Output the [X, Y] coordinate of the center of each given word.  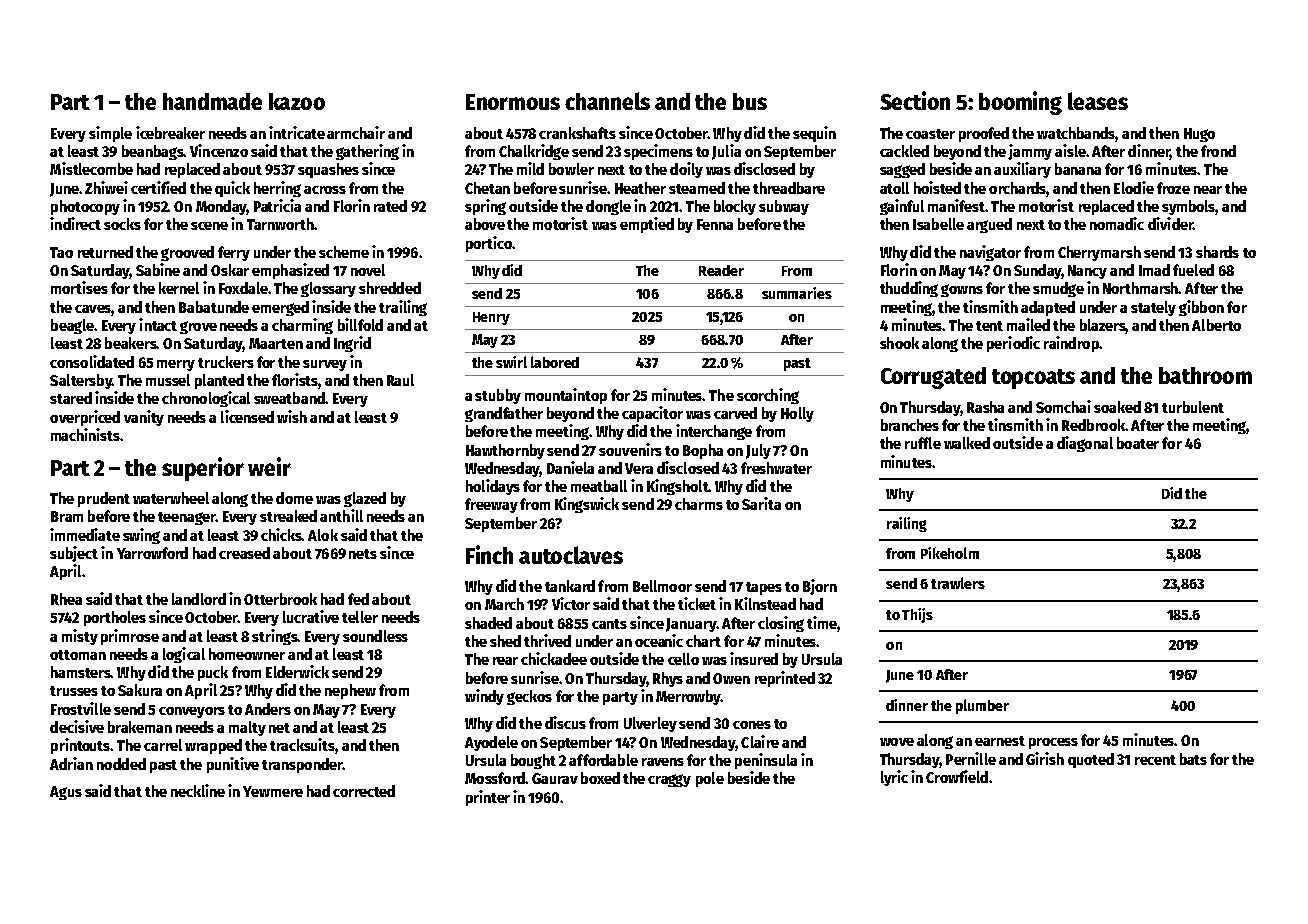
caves [93, 309]
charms [699, 504]
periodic [1013, 344]
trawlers [958, 583]
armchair [356, 132]
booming [1020, 103]
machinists [86, 434]
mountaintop [566, 396]
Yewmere [273, 791]
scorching [768, 396]
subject [74, 554]
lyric [894, 778]
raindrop [1071, 344]
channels [607, 101]
